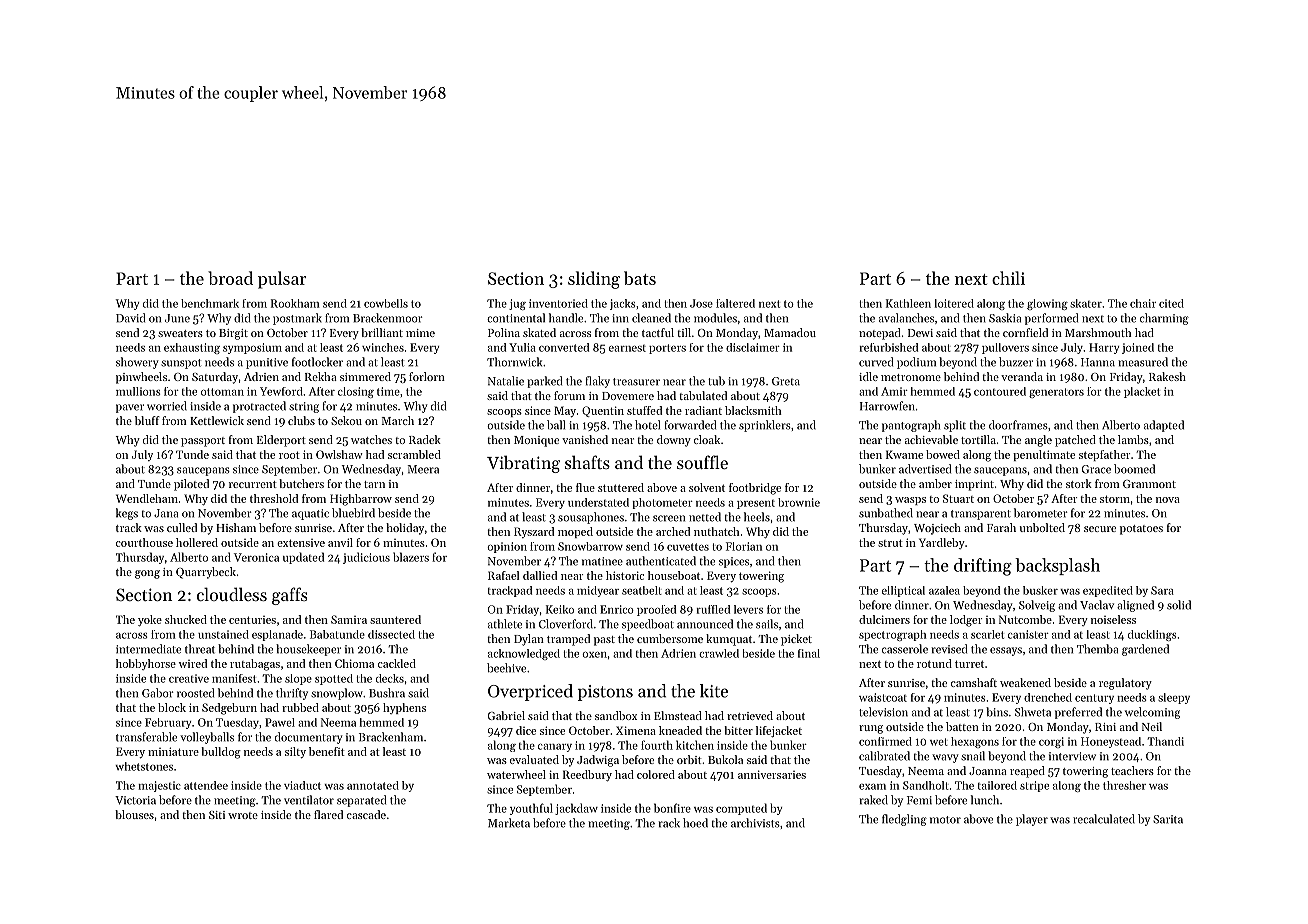  Describe the element at coordinates (1051, 319) in the image. I see `performed` at that location.
